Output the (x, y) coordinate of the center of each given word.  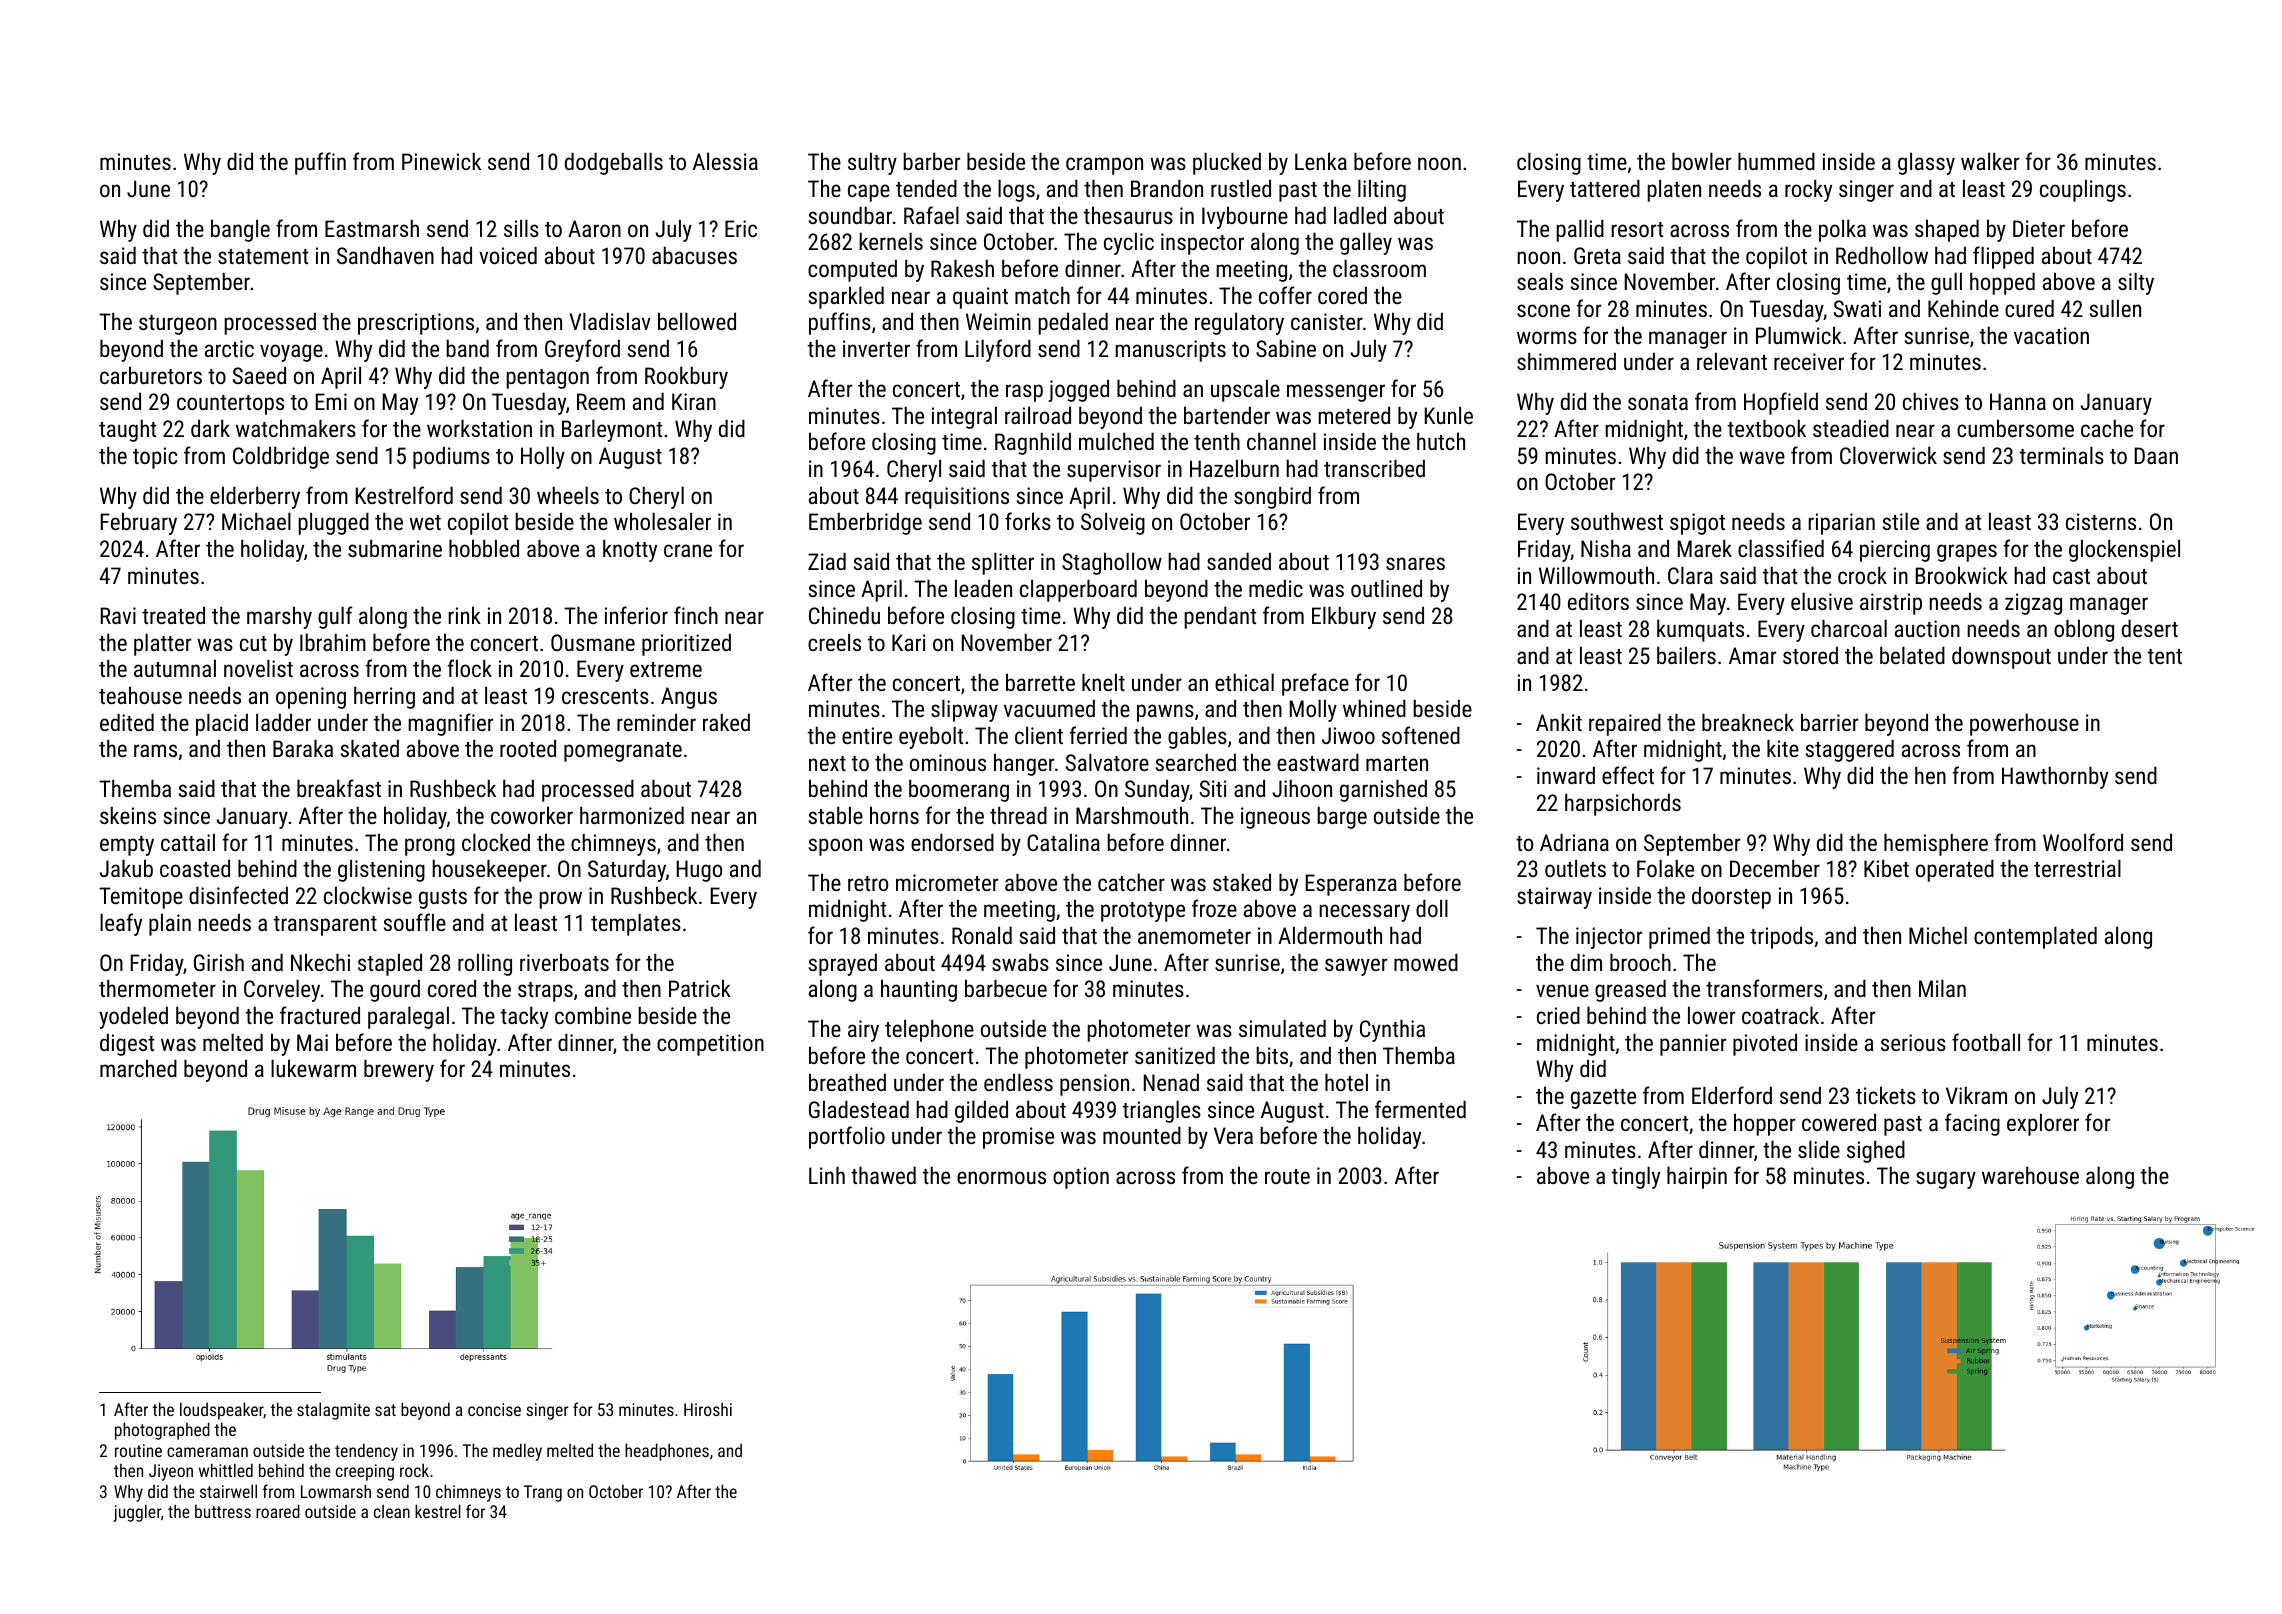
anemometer (1194, 936)
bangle (240, 230)
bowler (1702, 161)
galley (1366, 243)
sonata (1658, 402)
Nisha (1606, 548)
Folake (1665, 868)
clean (392, 1511)
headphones (667, 1452)
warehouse (2030, 1175)
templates (636, 924)
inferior (636, 615)
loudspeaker (222, 1411)
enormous (1001, 1177)
